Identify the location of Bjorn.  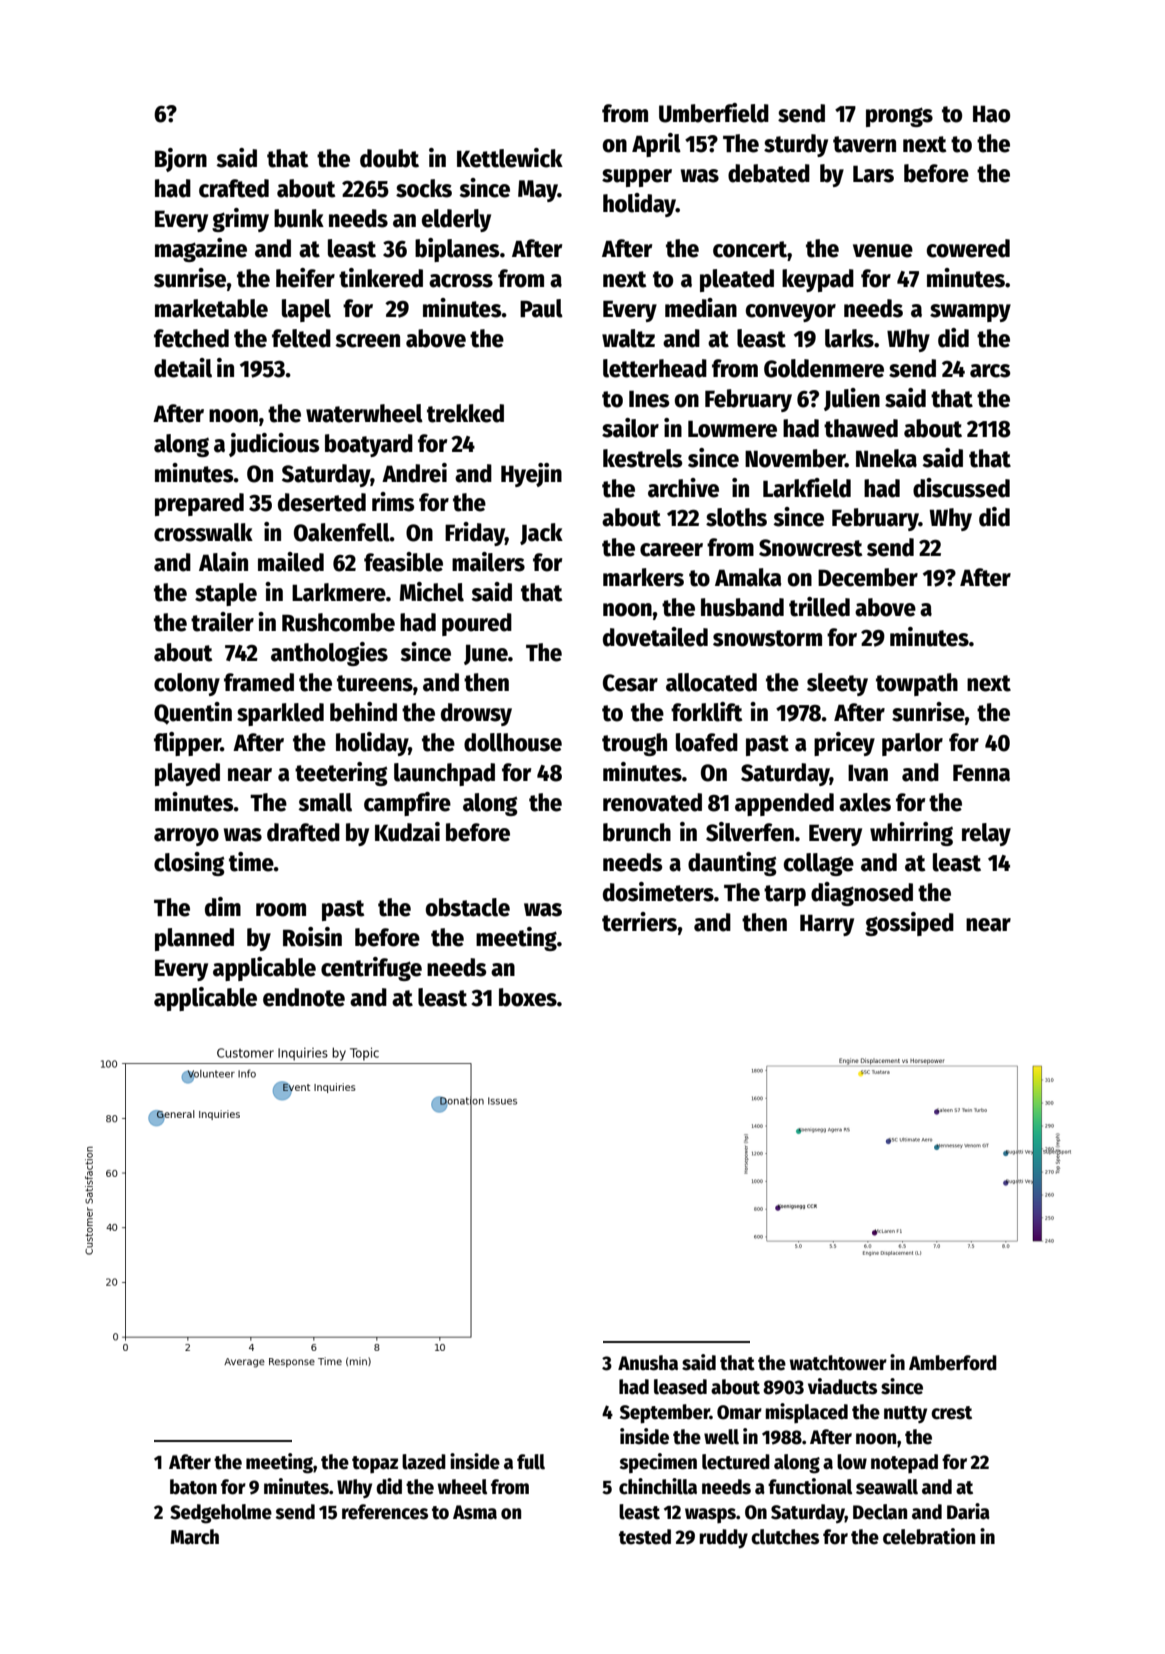
(181, 160).
